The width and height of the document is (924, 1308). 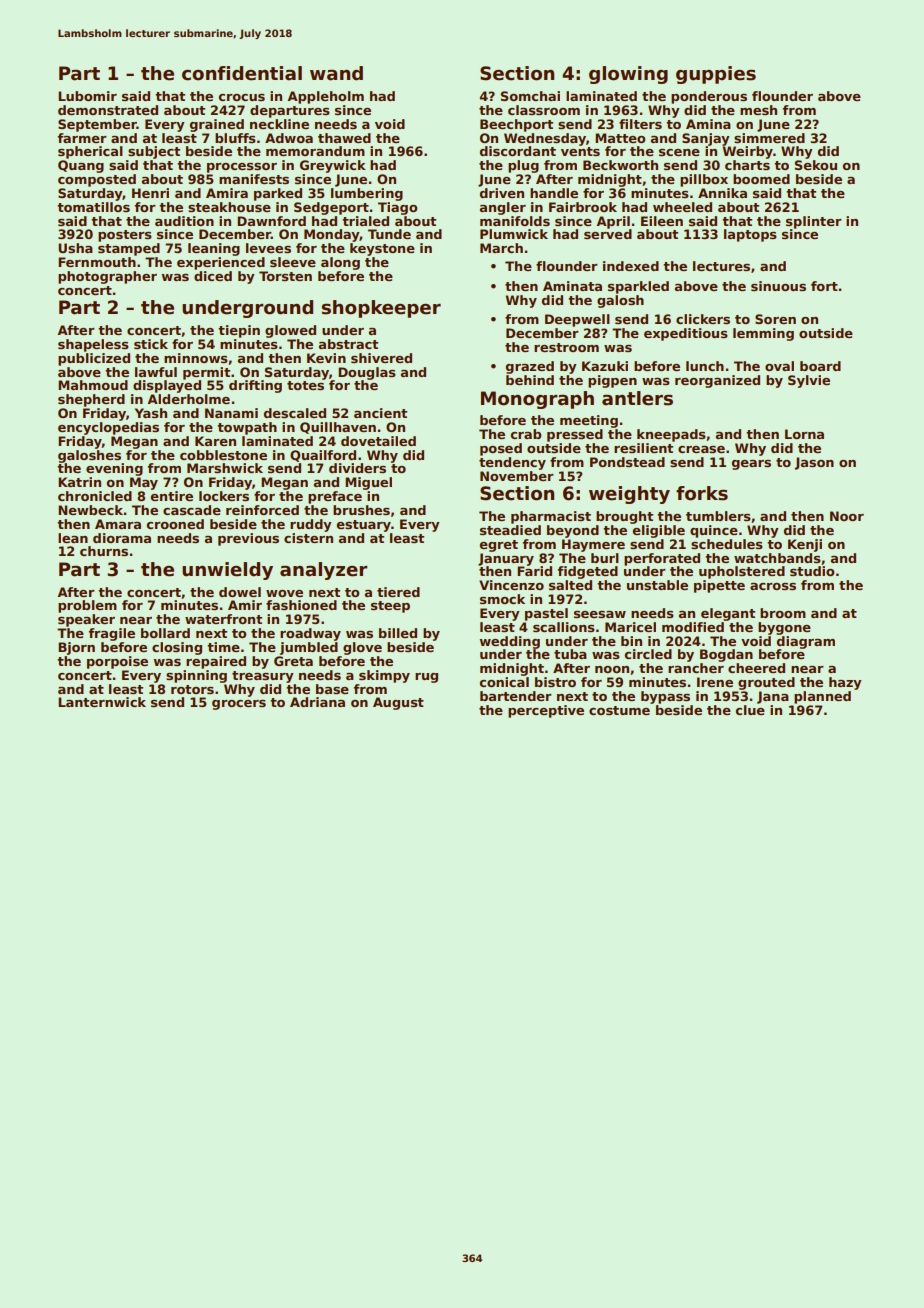 What do you see at coordinates (97, 180) in the document?
I see `composted` at bounding box center [97, 180].
